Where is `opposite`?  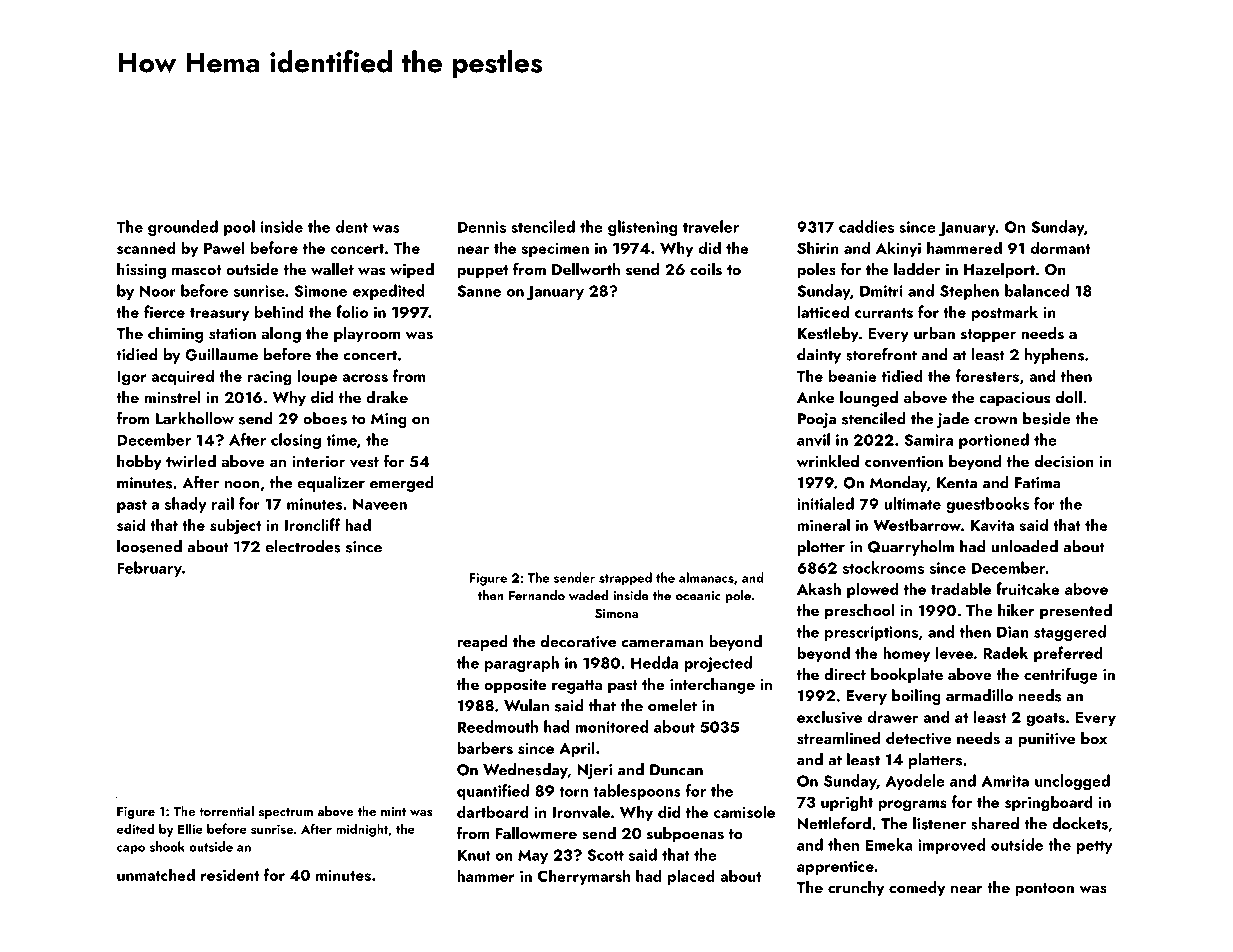 opposite is located at coordinates (515, 686).
